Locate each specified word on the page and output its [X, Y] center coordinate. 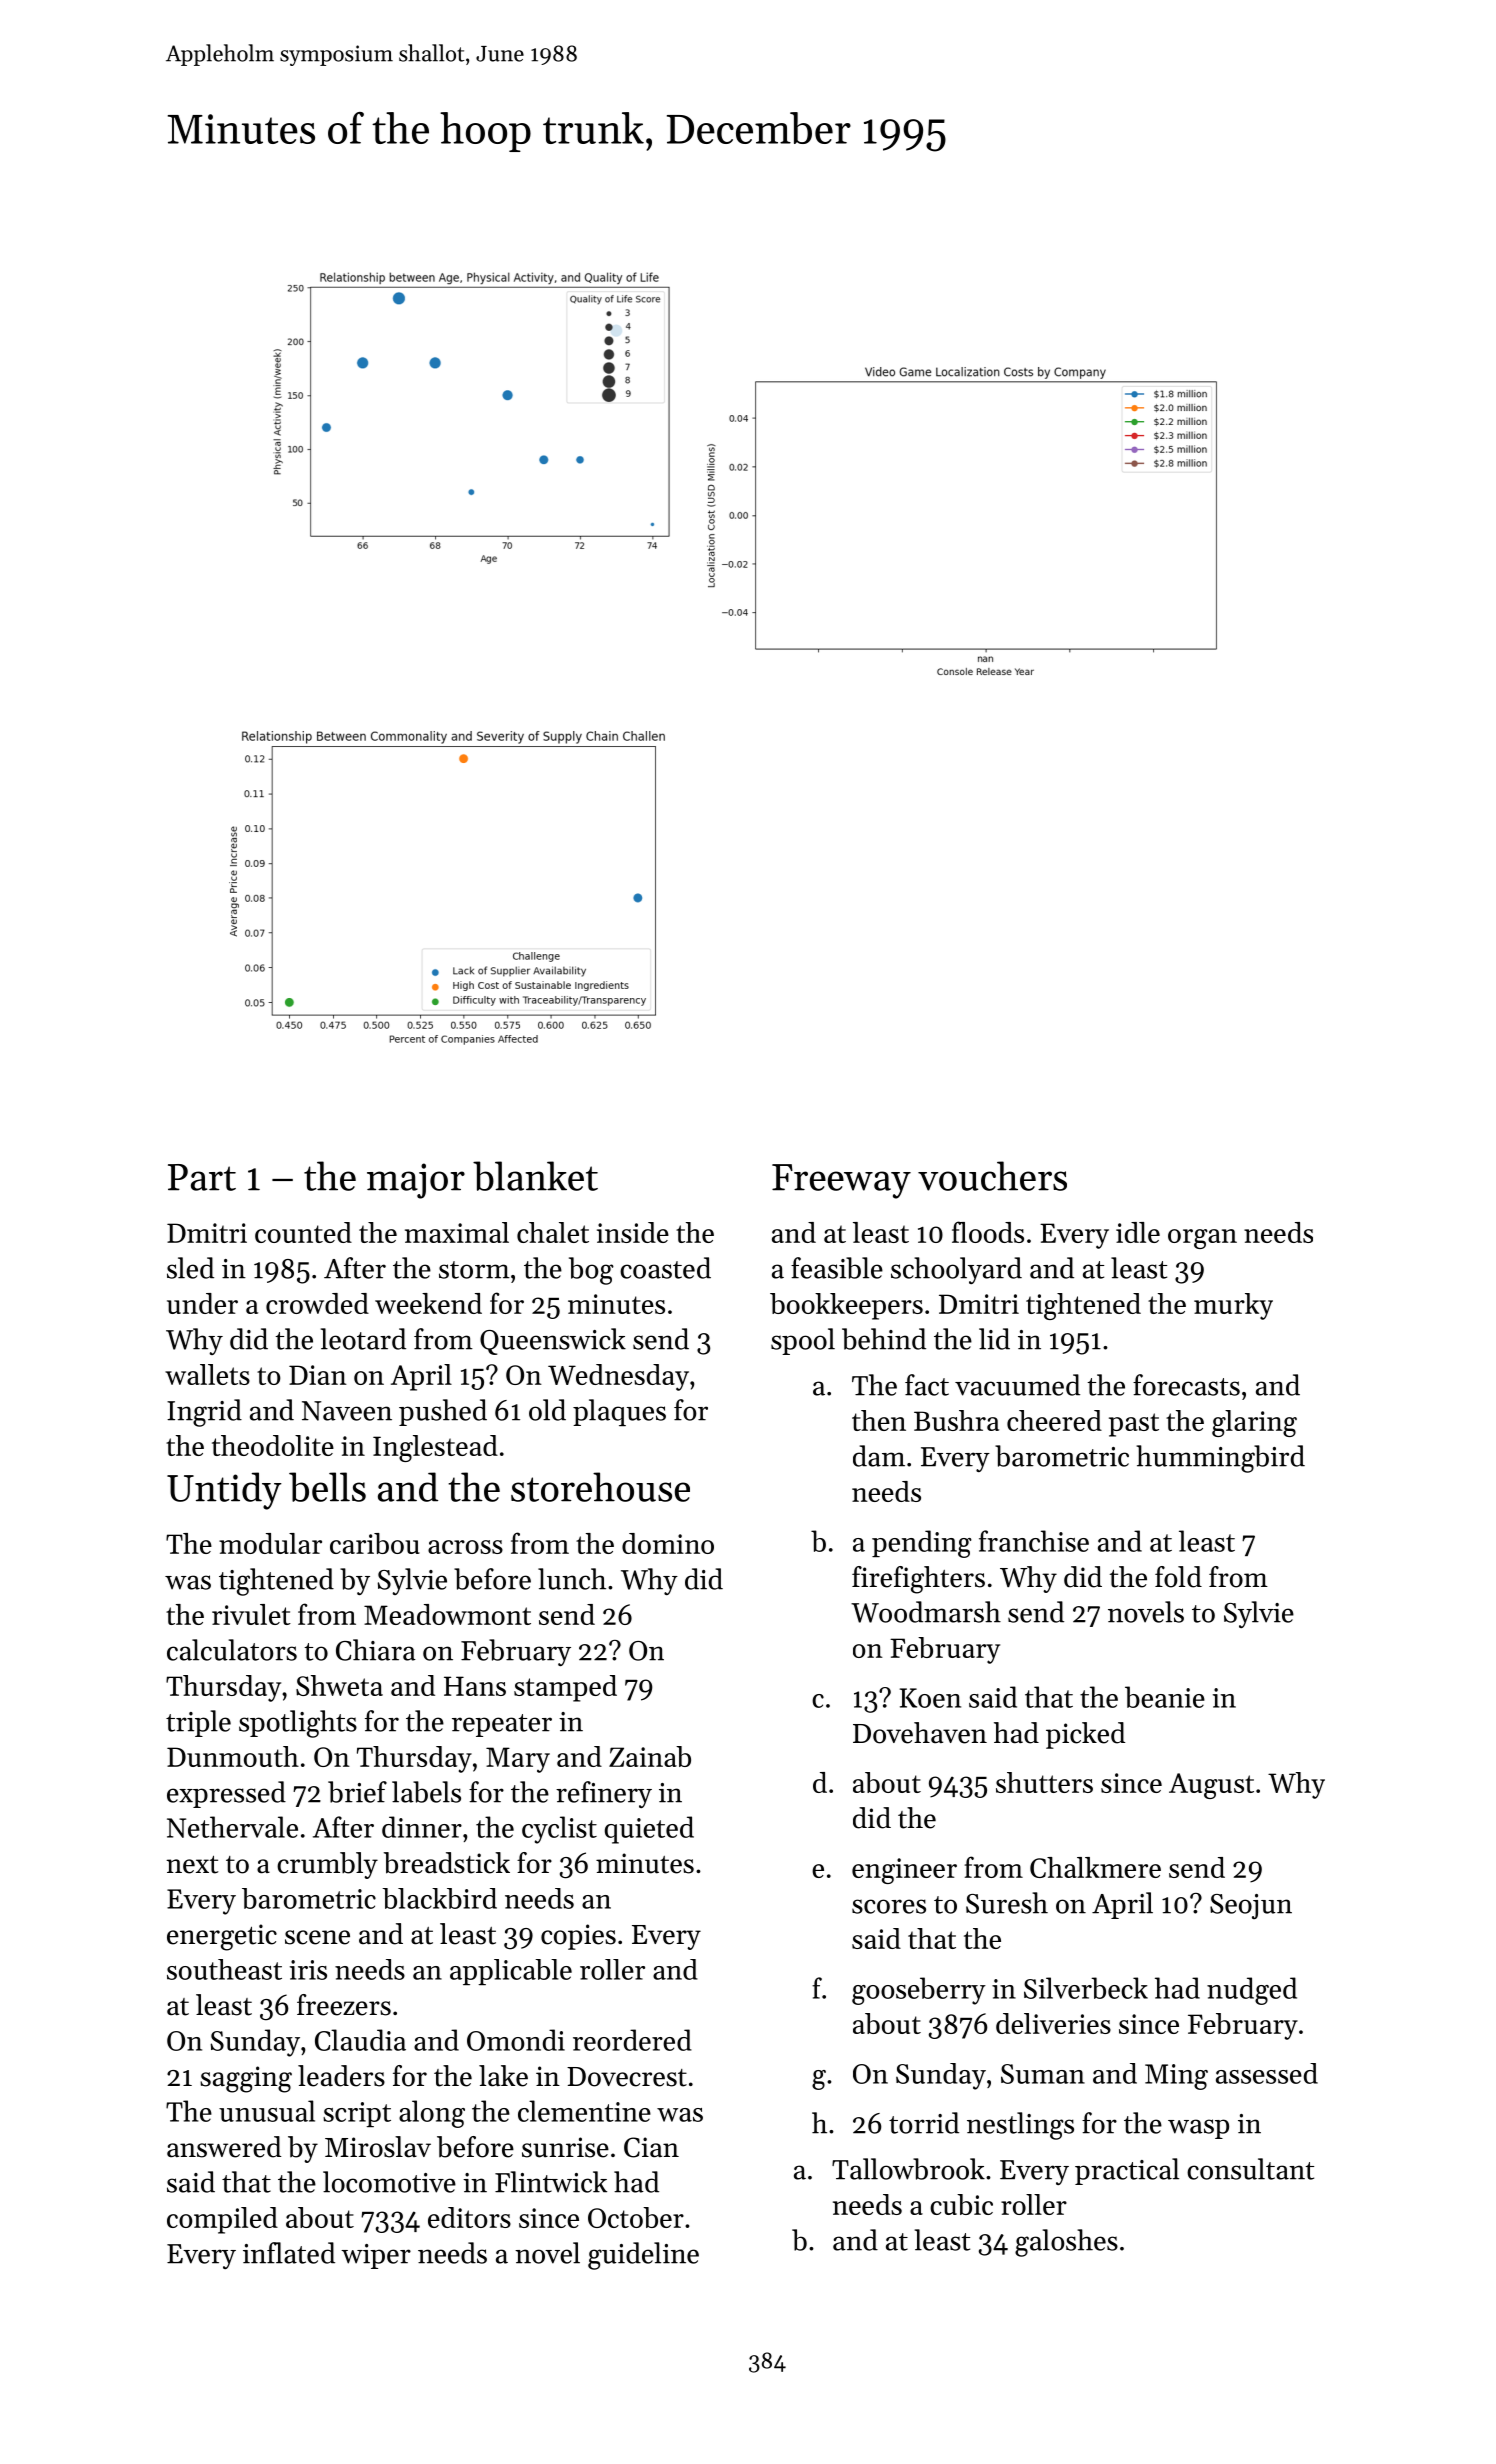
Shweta [339, 1685]
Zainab [650, 1756]
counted [303, 1232]
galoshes [1066, 2243]
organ [1202, 1239]
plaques [619, 1412]
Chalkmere [1095, 1867]
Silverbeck [1086, 1988]
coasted [665, 1268]
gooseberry [919, 1991]
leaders [341, 2076]
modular [270, 1543]
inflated [289, 2253]
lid [994, 1339]
